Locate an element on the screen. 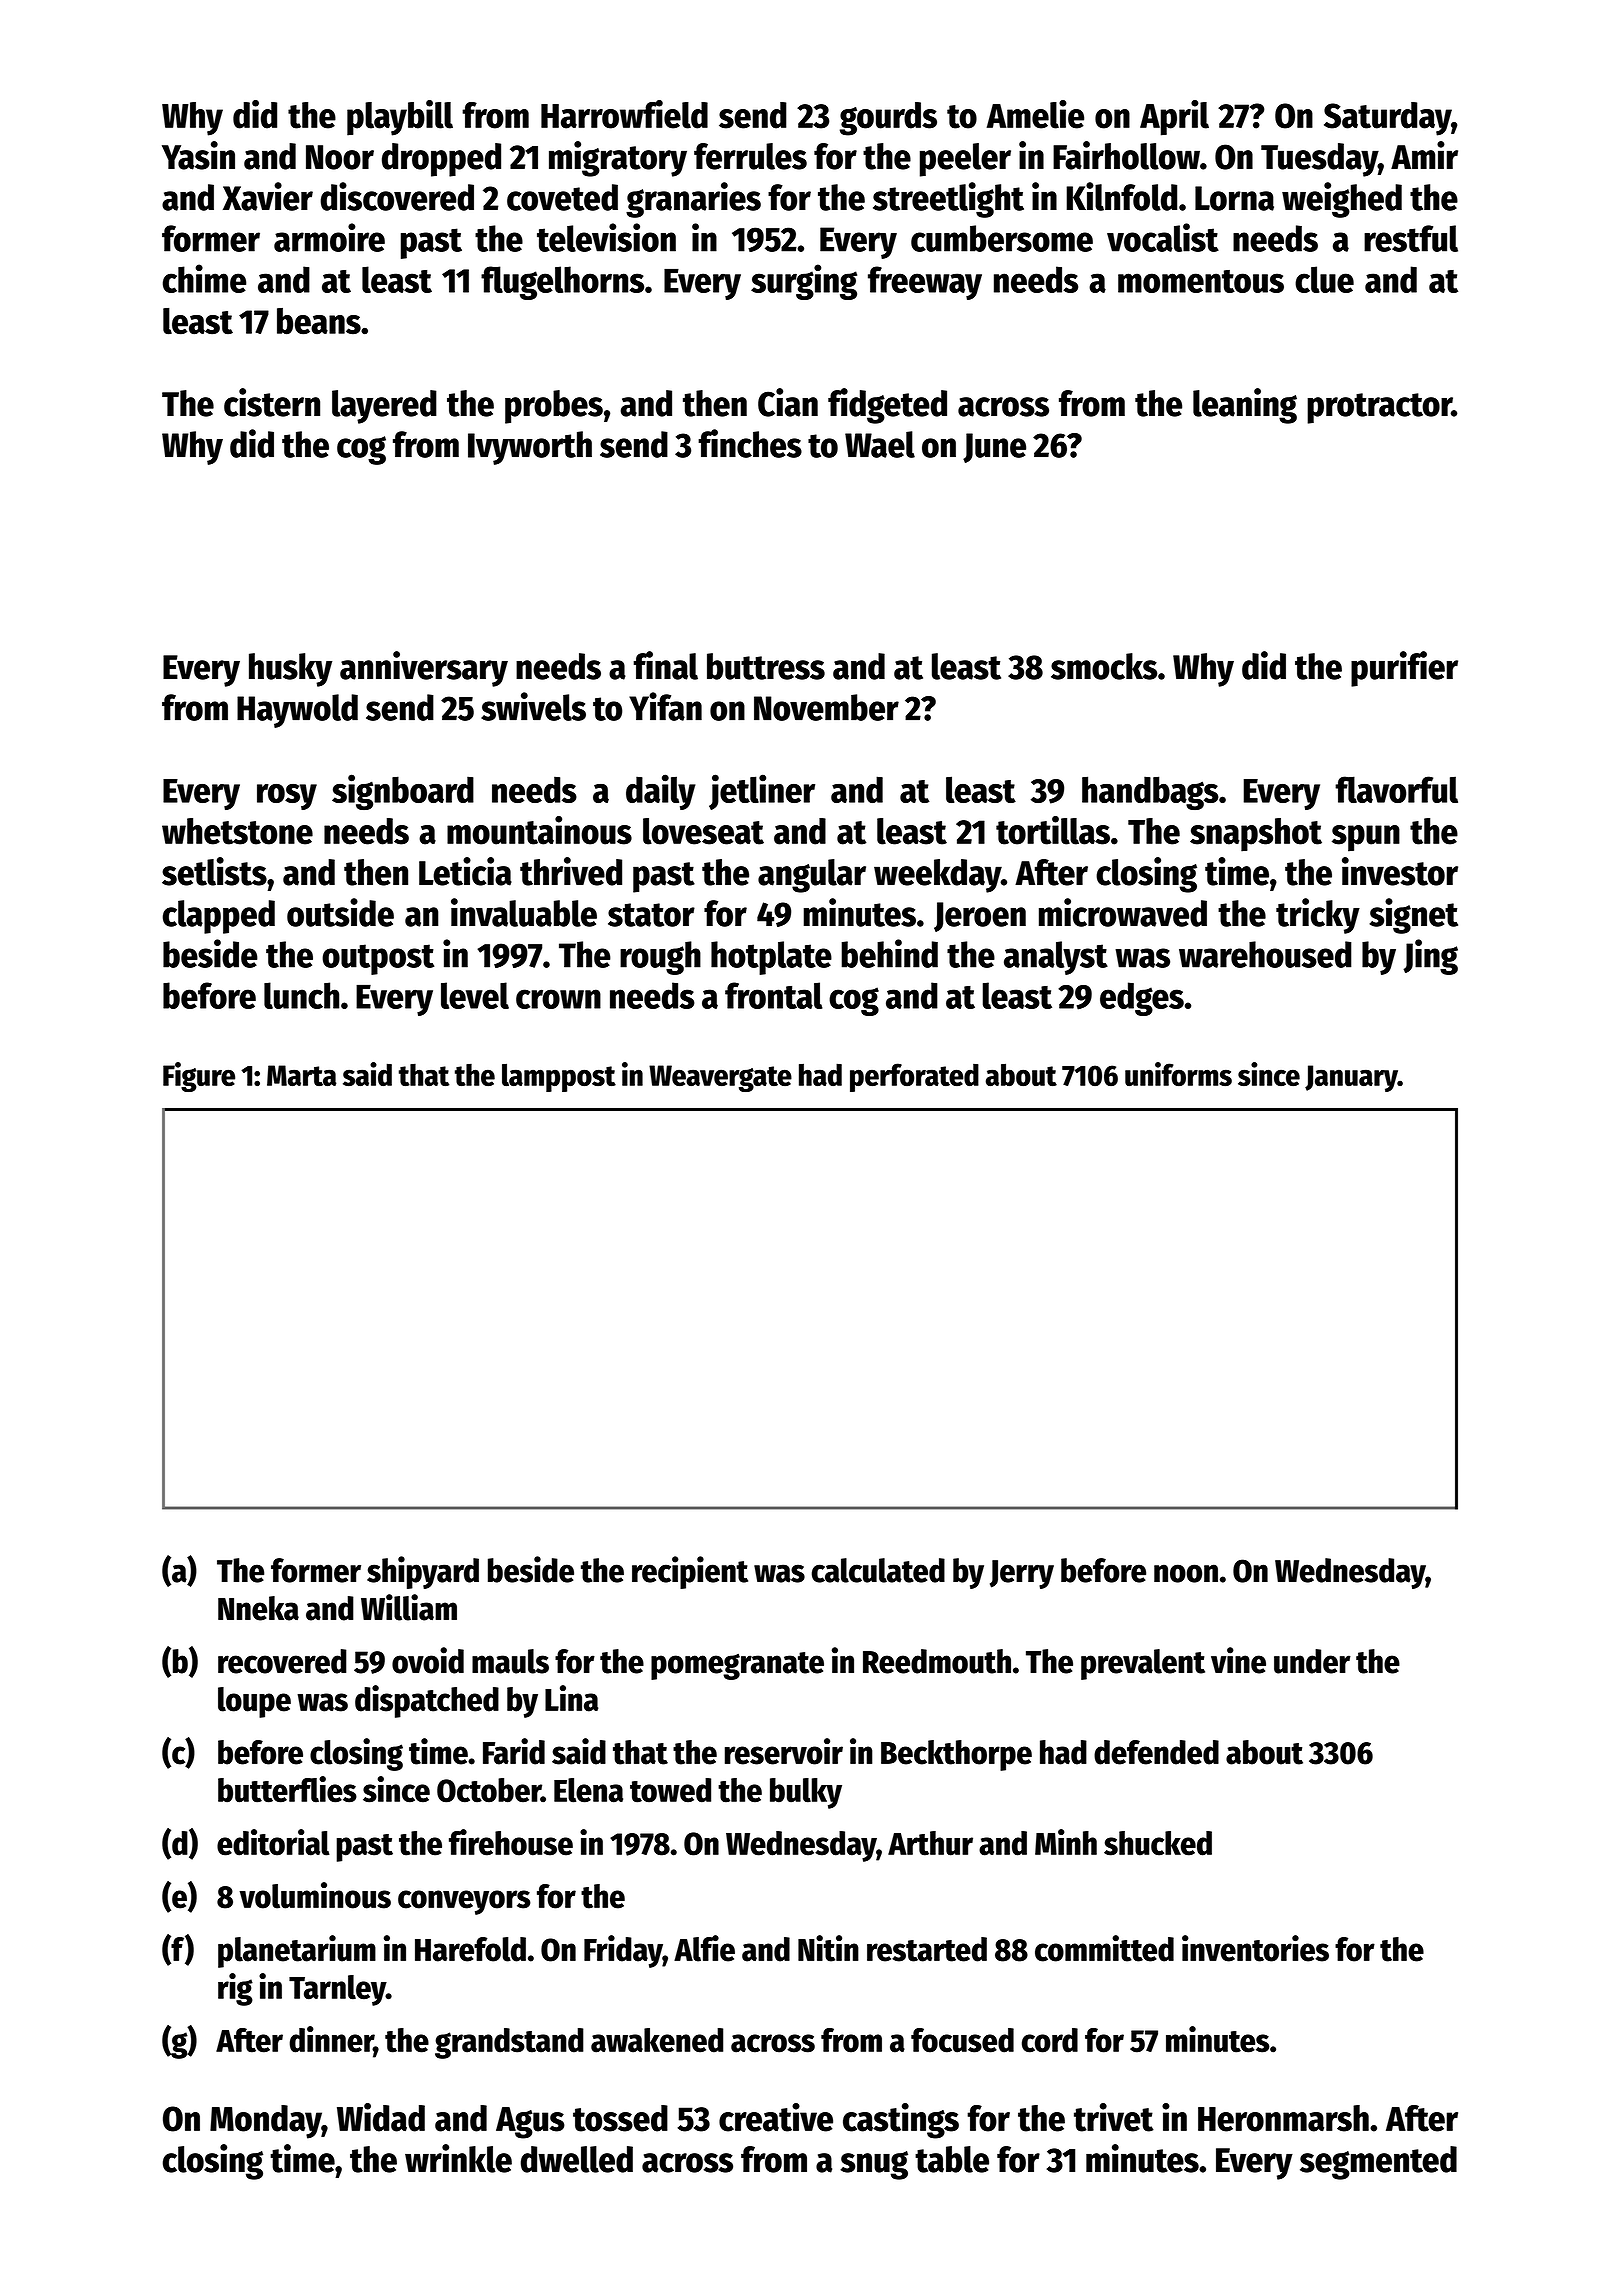 This screenshot has height=2292, width=1620. smocks is located at coordinates (1104, 666).
